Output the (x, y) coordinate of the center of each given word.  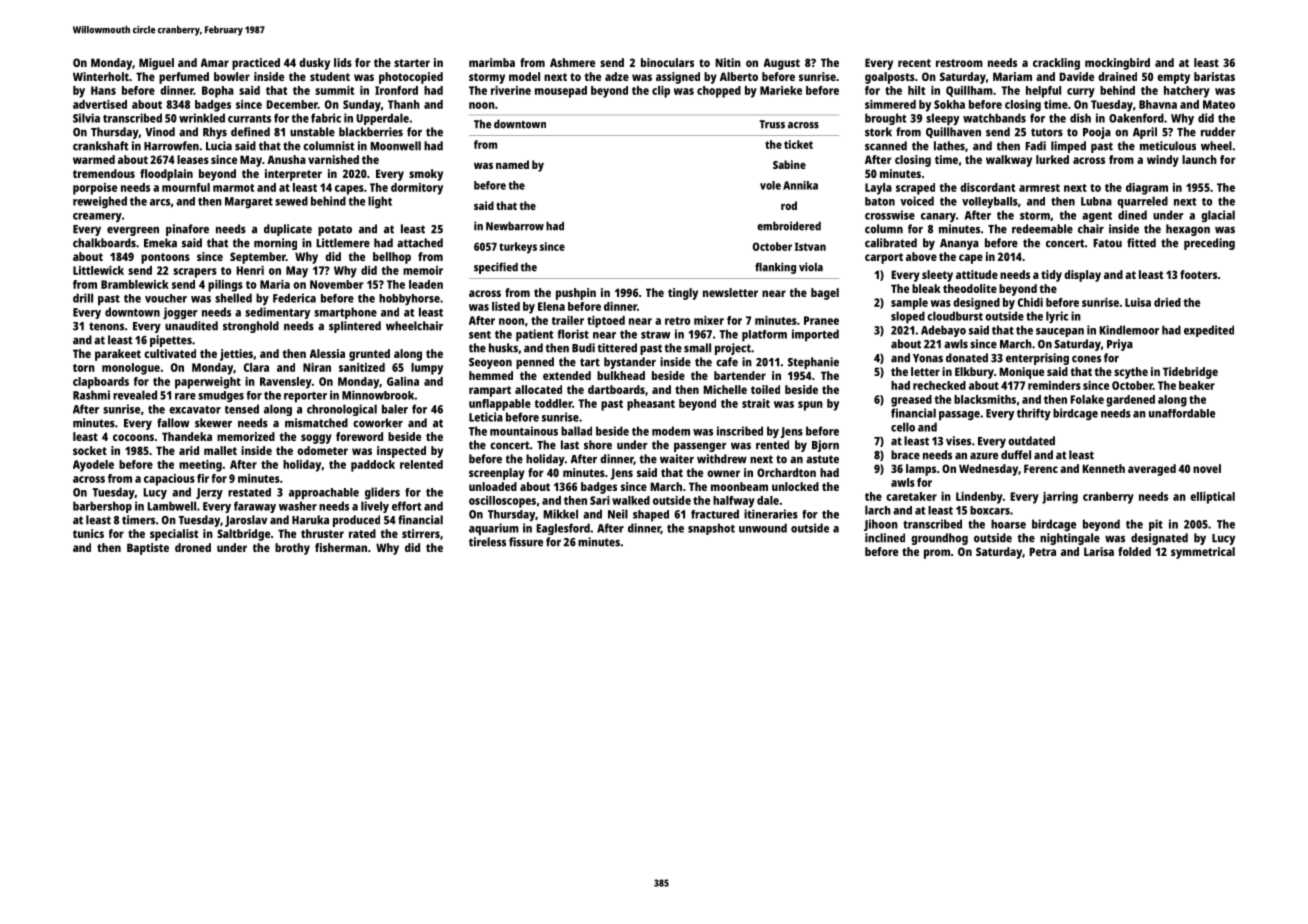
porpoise (95, 189)
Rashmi (91, 395)
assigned (678, 78)
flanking (775, 268)
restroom (959, 63)
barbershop (102, 507)
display (1082, 276)
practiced (256, 64)
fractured (715, 514)
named (512, 164)
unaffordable (1182, 413)
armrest (1039, 188)
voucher (166, 298)
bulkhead (621, 375)
